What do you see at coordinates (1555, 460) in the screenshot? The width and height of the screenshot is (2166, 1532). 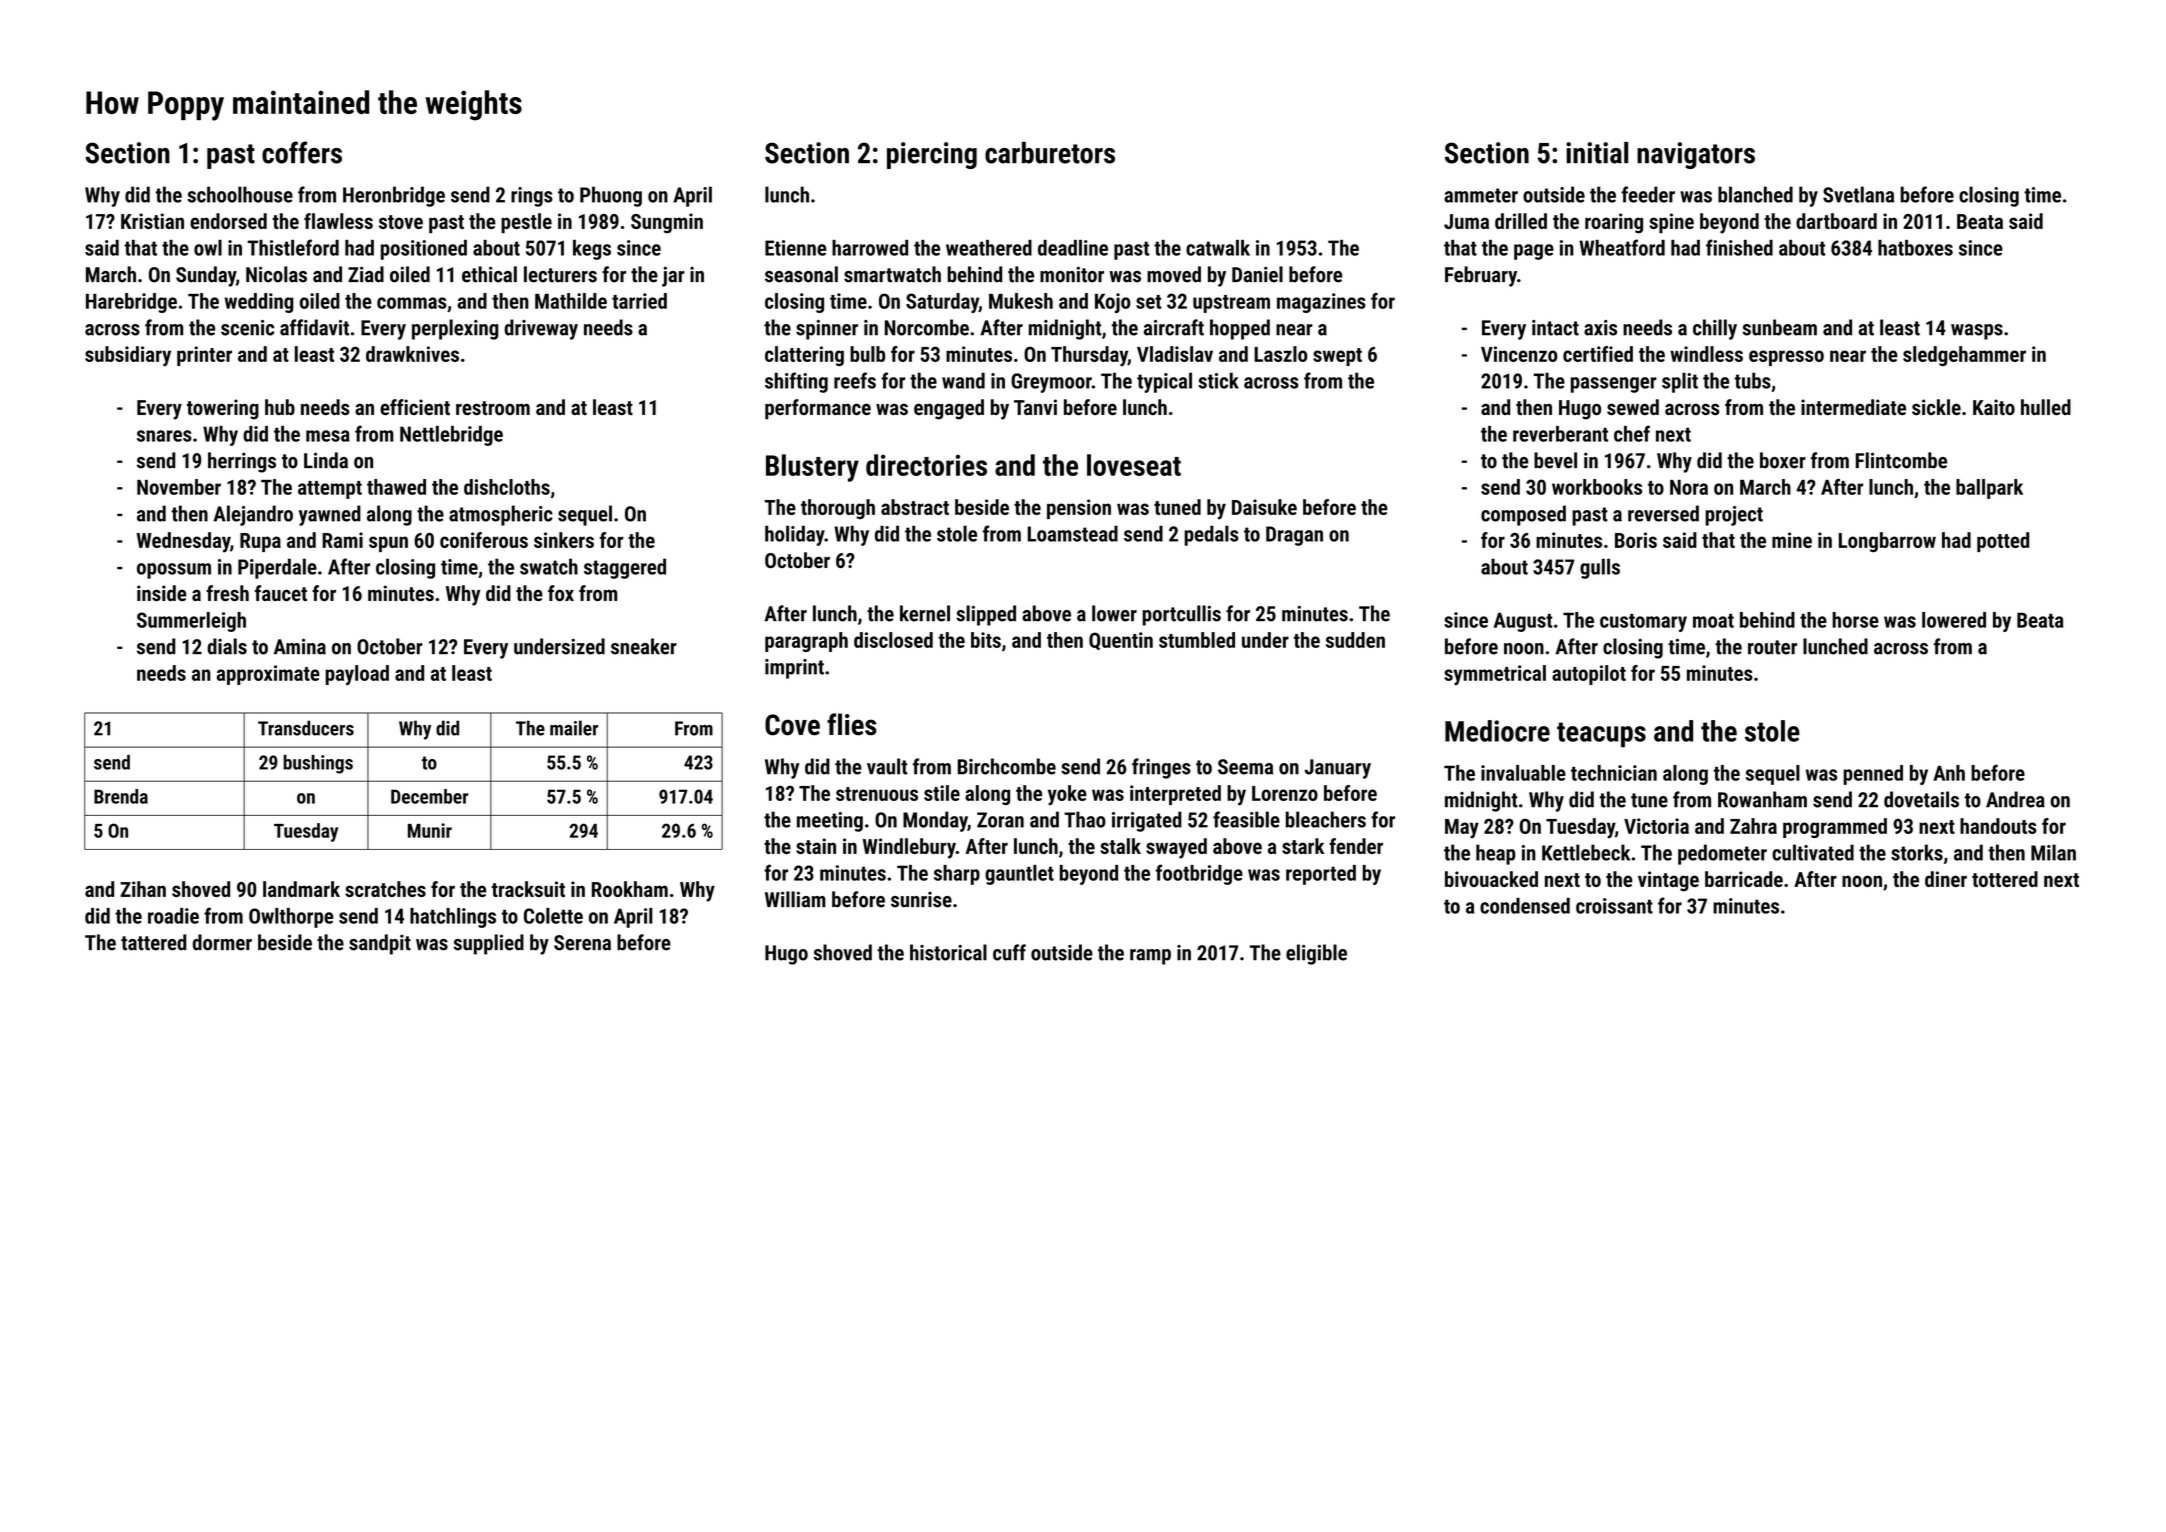 I see `bevel` at bounding box center [1555, 460].
